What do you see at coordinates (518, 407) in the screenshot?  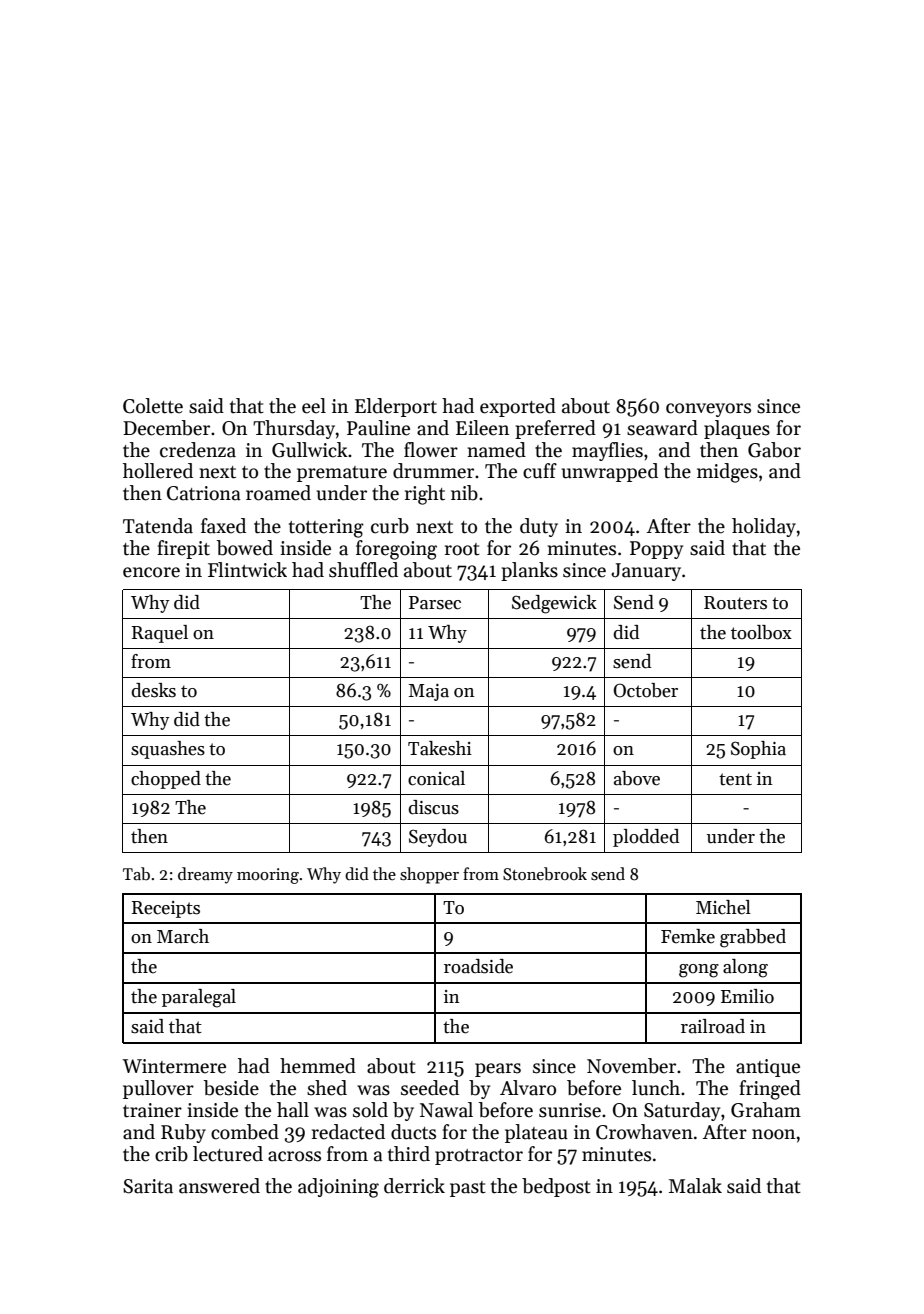 I see `exported` at bounding box center [518, 407].
